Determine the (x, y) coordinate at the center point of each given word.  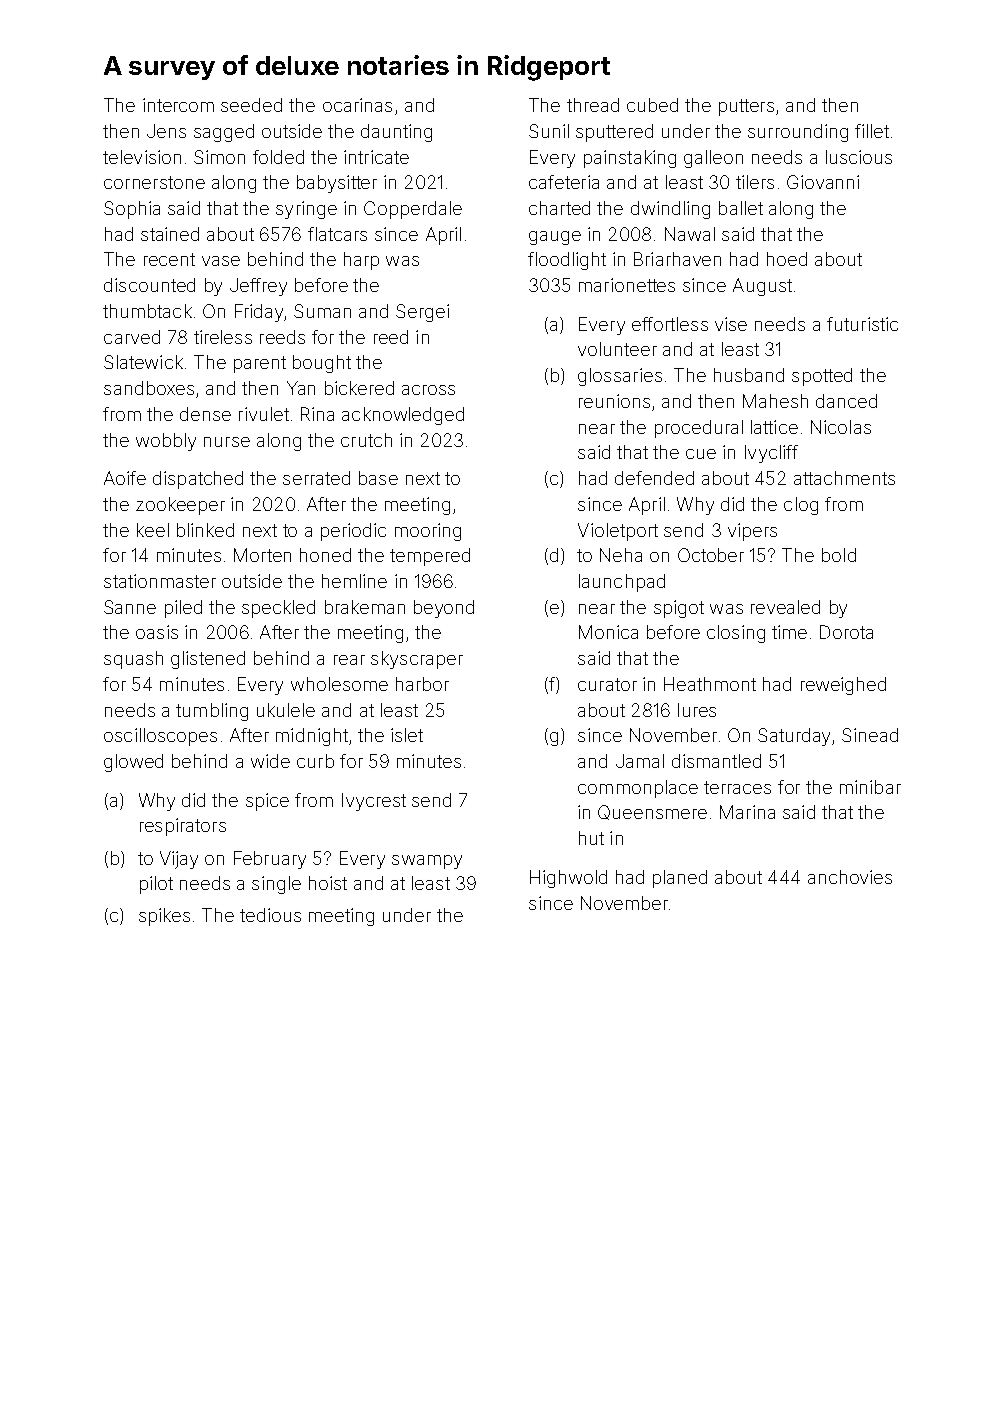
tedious (270, 915)
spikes (164, 917)
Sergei (422, 313)
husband (749, 375)
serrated (316, 478)
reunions (614, 401)
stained (170, 234)
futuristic (862, 324)
